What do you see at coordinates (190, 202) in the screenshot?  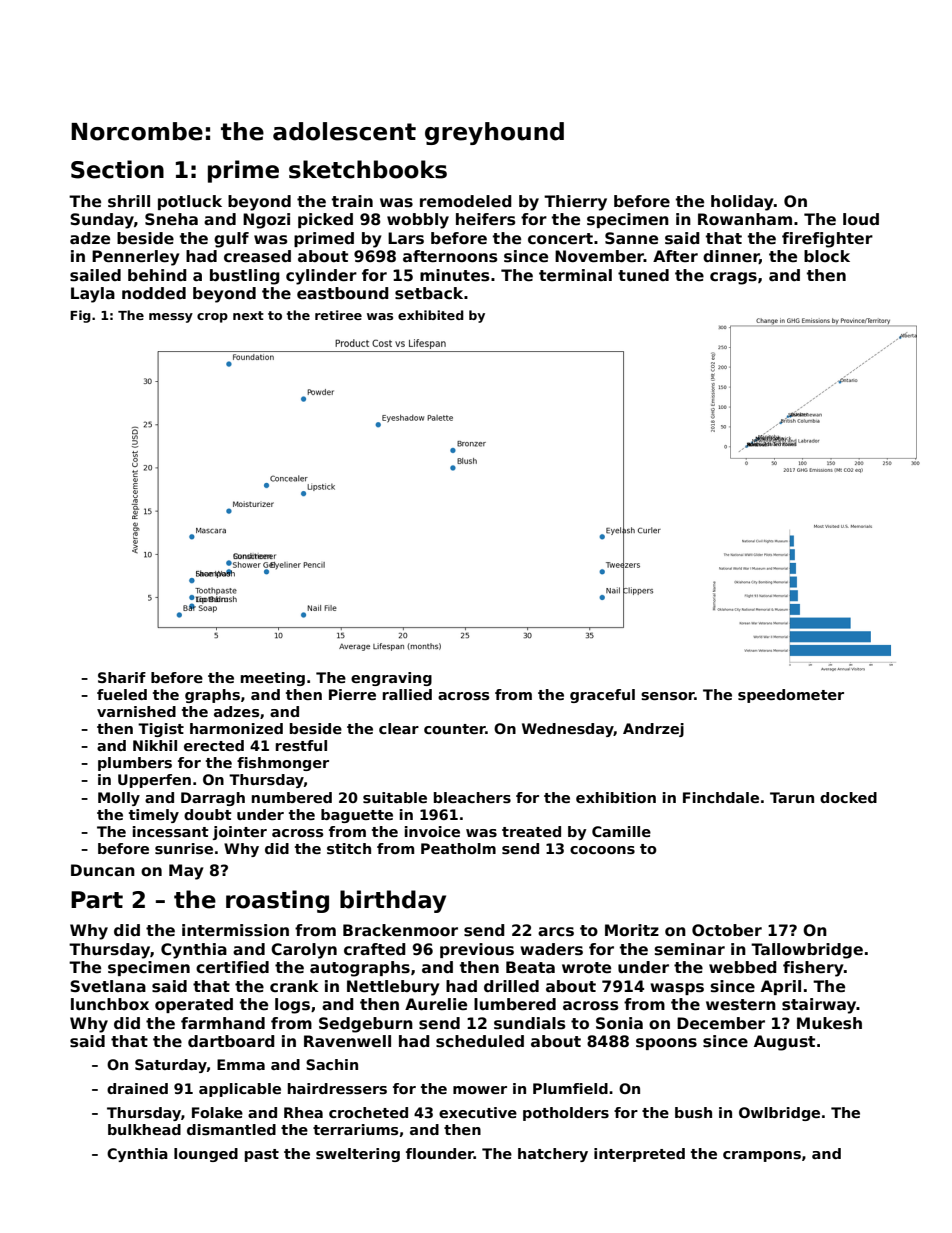 I see `potluck` at bounding box center [190, 202].
